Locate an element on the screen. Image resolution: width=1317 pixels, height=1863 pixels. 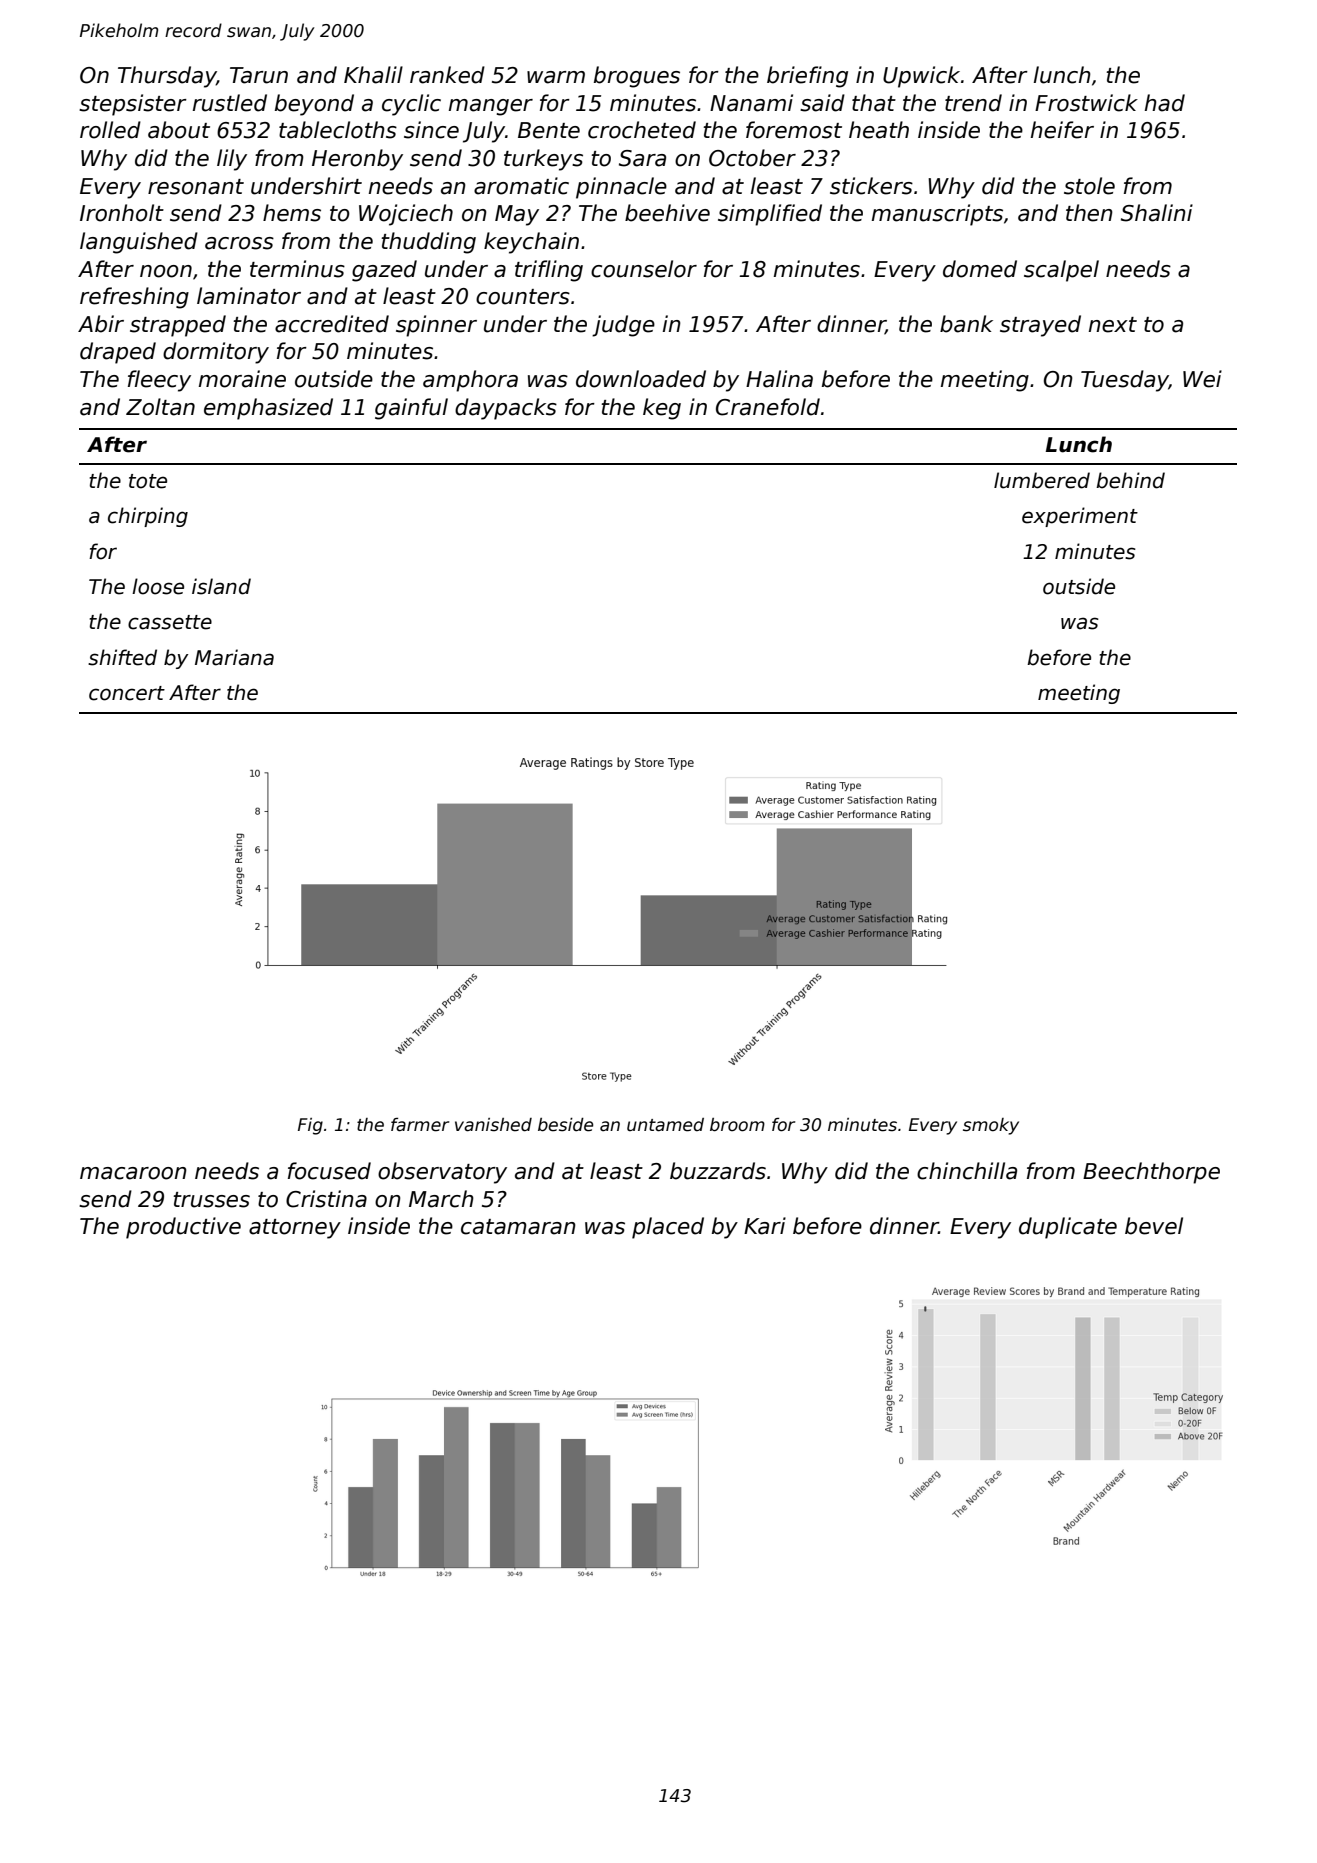
attorney is located at coordinates (295, 1229).
